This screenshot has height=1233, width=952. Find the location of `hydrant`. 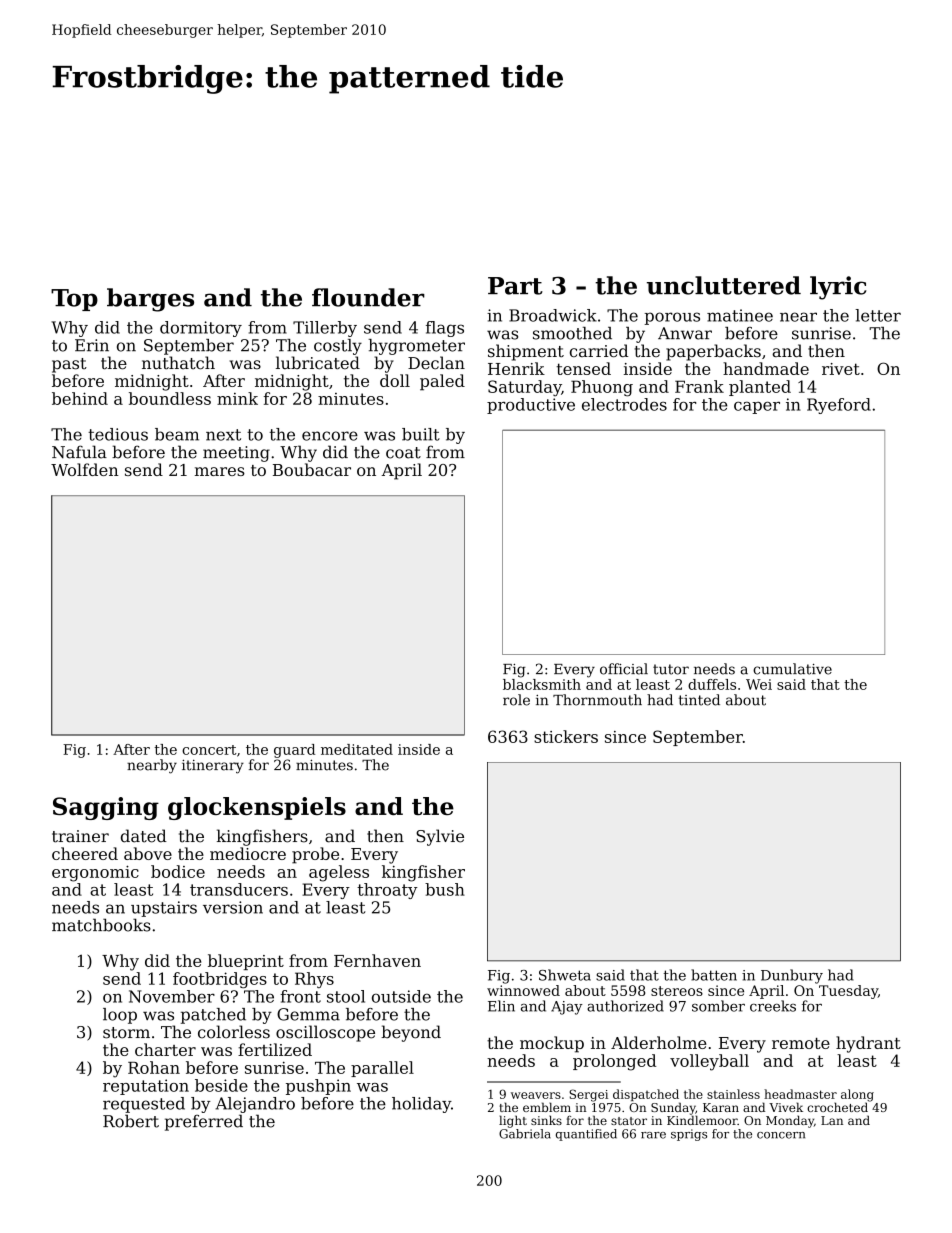

hydrant is located at coordinates (868, 1044).
